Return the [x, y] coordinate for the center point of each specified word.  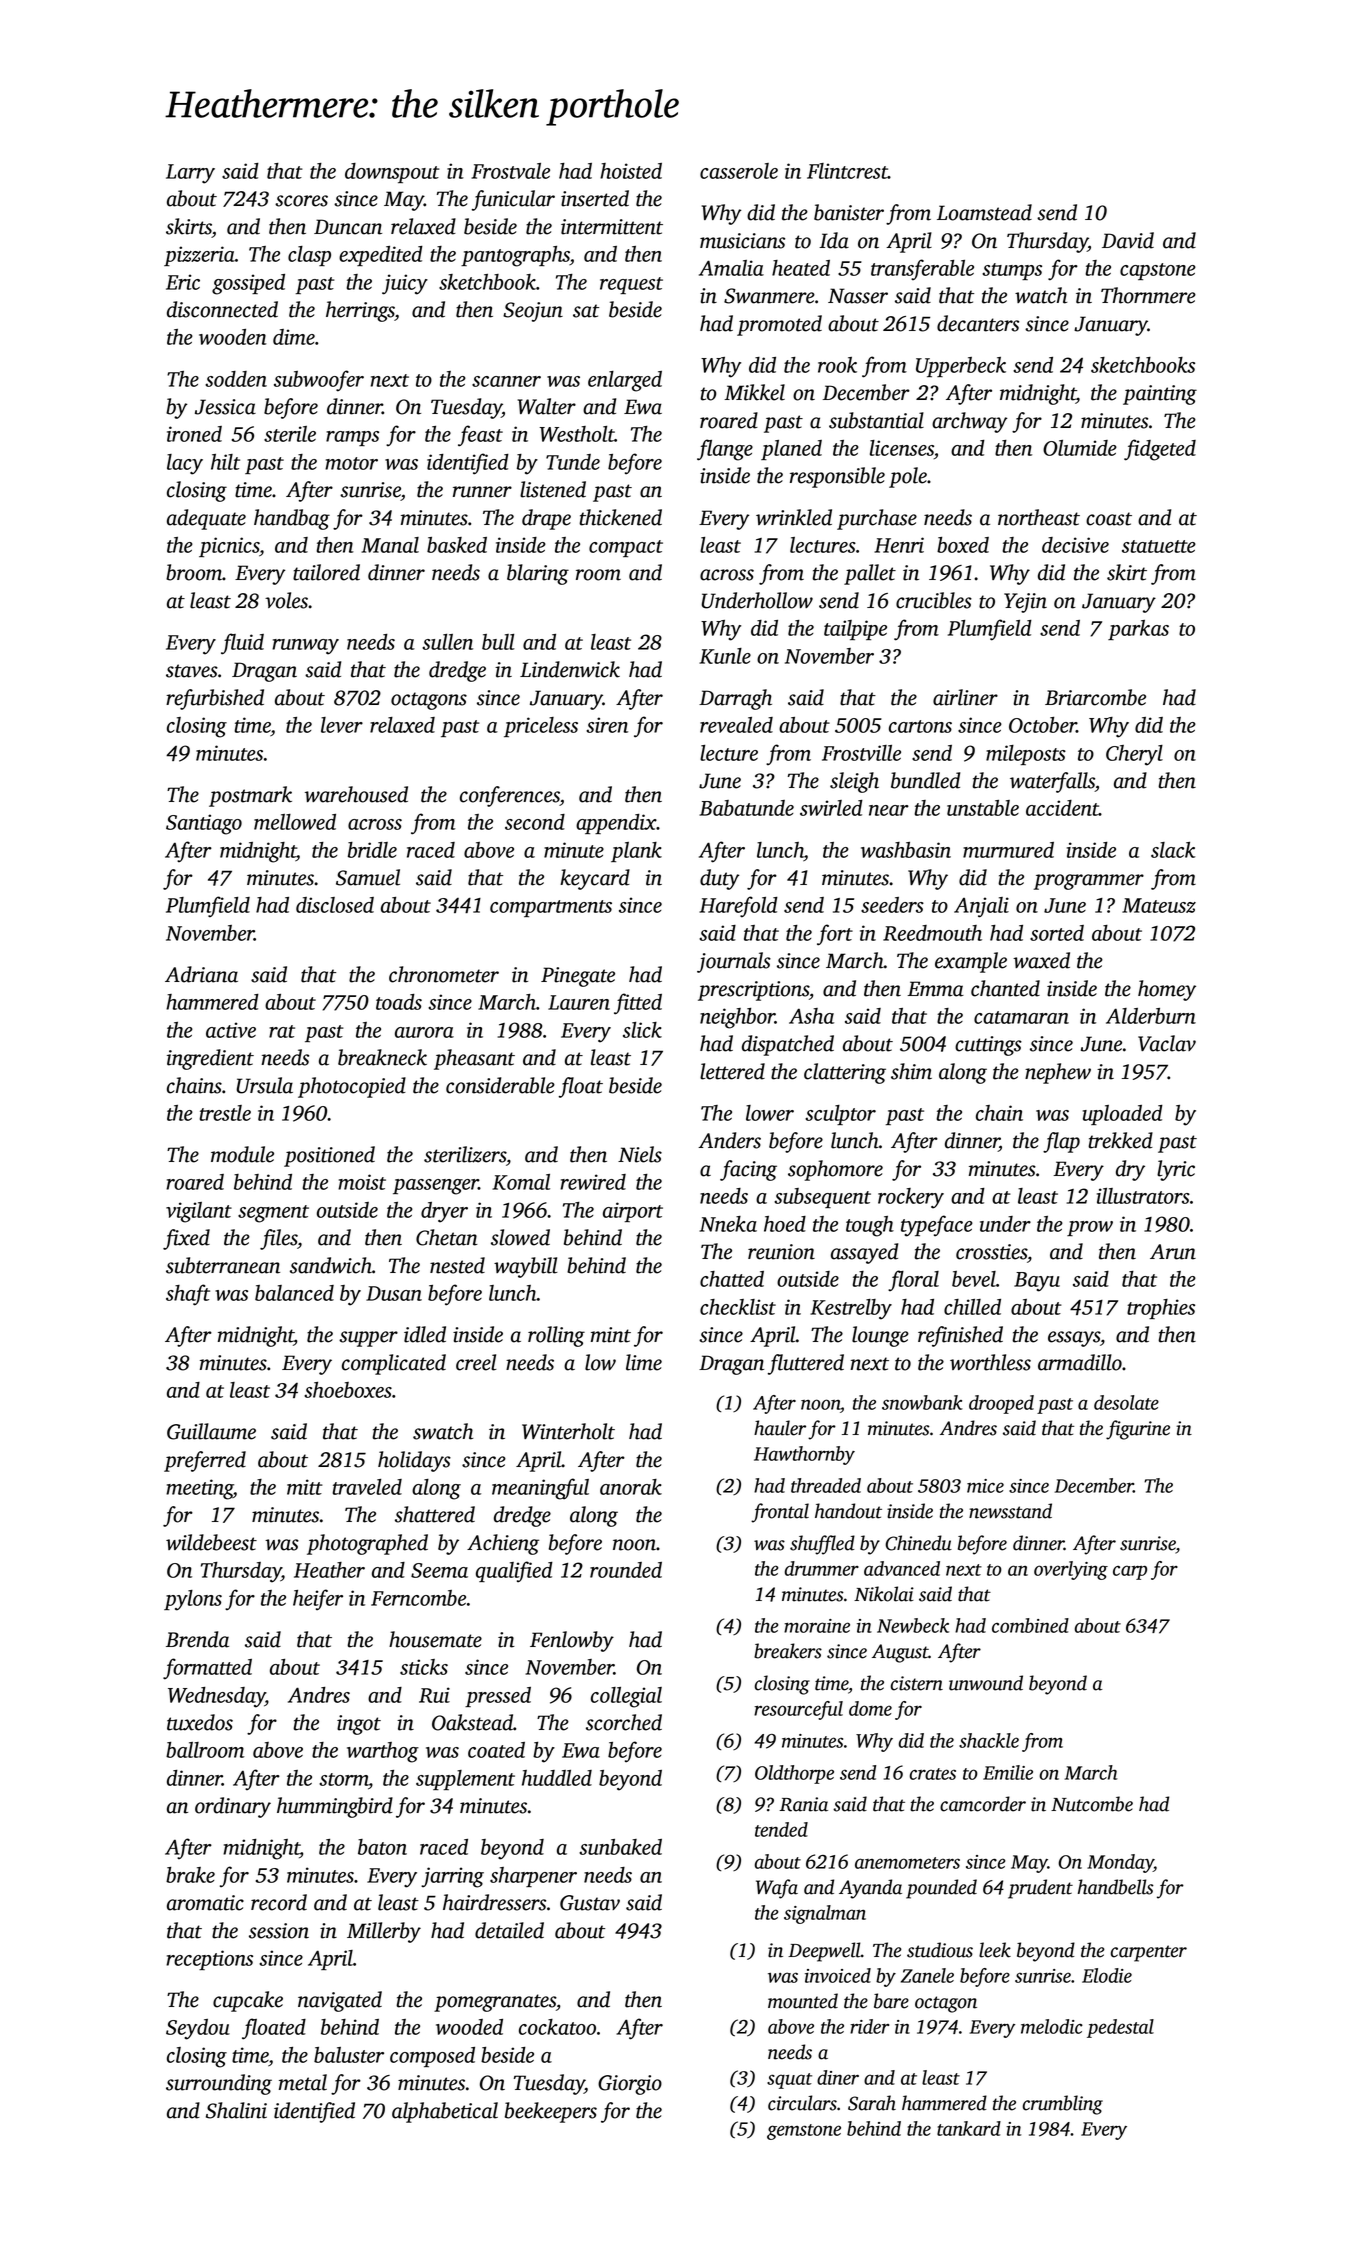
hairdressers [494, 1902]
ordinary [233, 1807]
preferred [205, 1461]
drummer [822, 1568]
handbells [1116, 1887]
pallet [870, 574]
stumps [1012, 271]
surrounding [219, 2084]
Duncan [348, 227]
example [971, 962]
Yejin [1025, 603]
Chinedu [918, 1543]
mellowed [295, 822]
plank [636, 852]
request [631, 285]
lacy [185, 464]
